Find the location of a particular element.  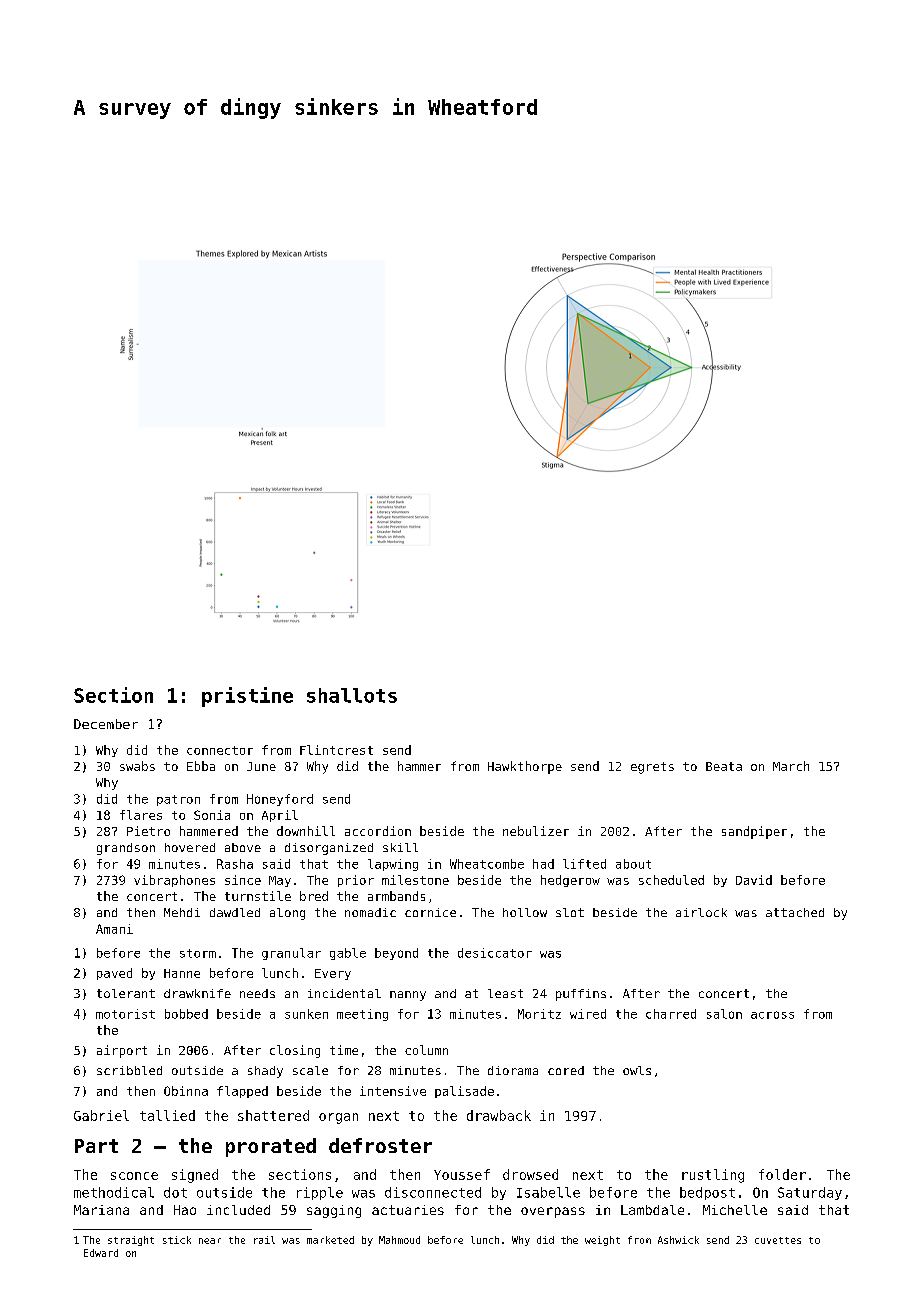

near is located at coordinates (210, 1241).
